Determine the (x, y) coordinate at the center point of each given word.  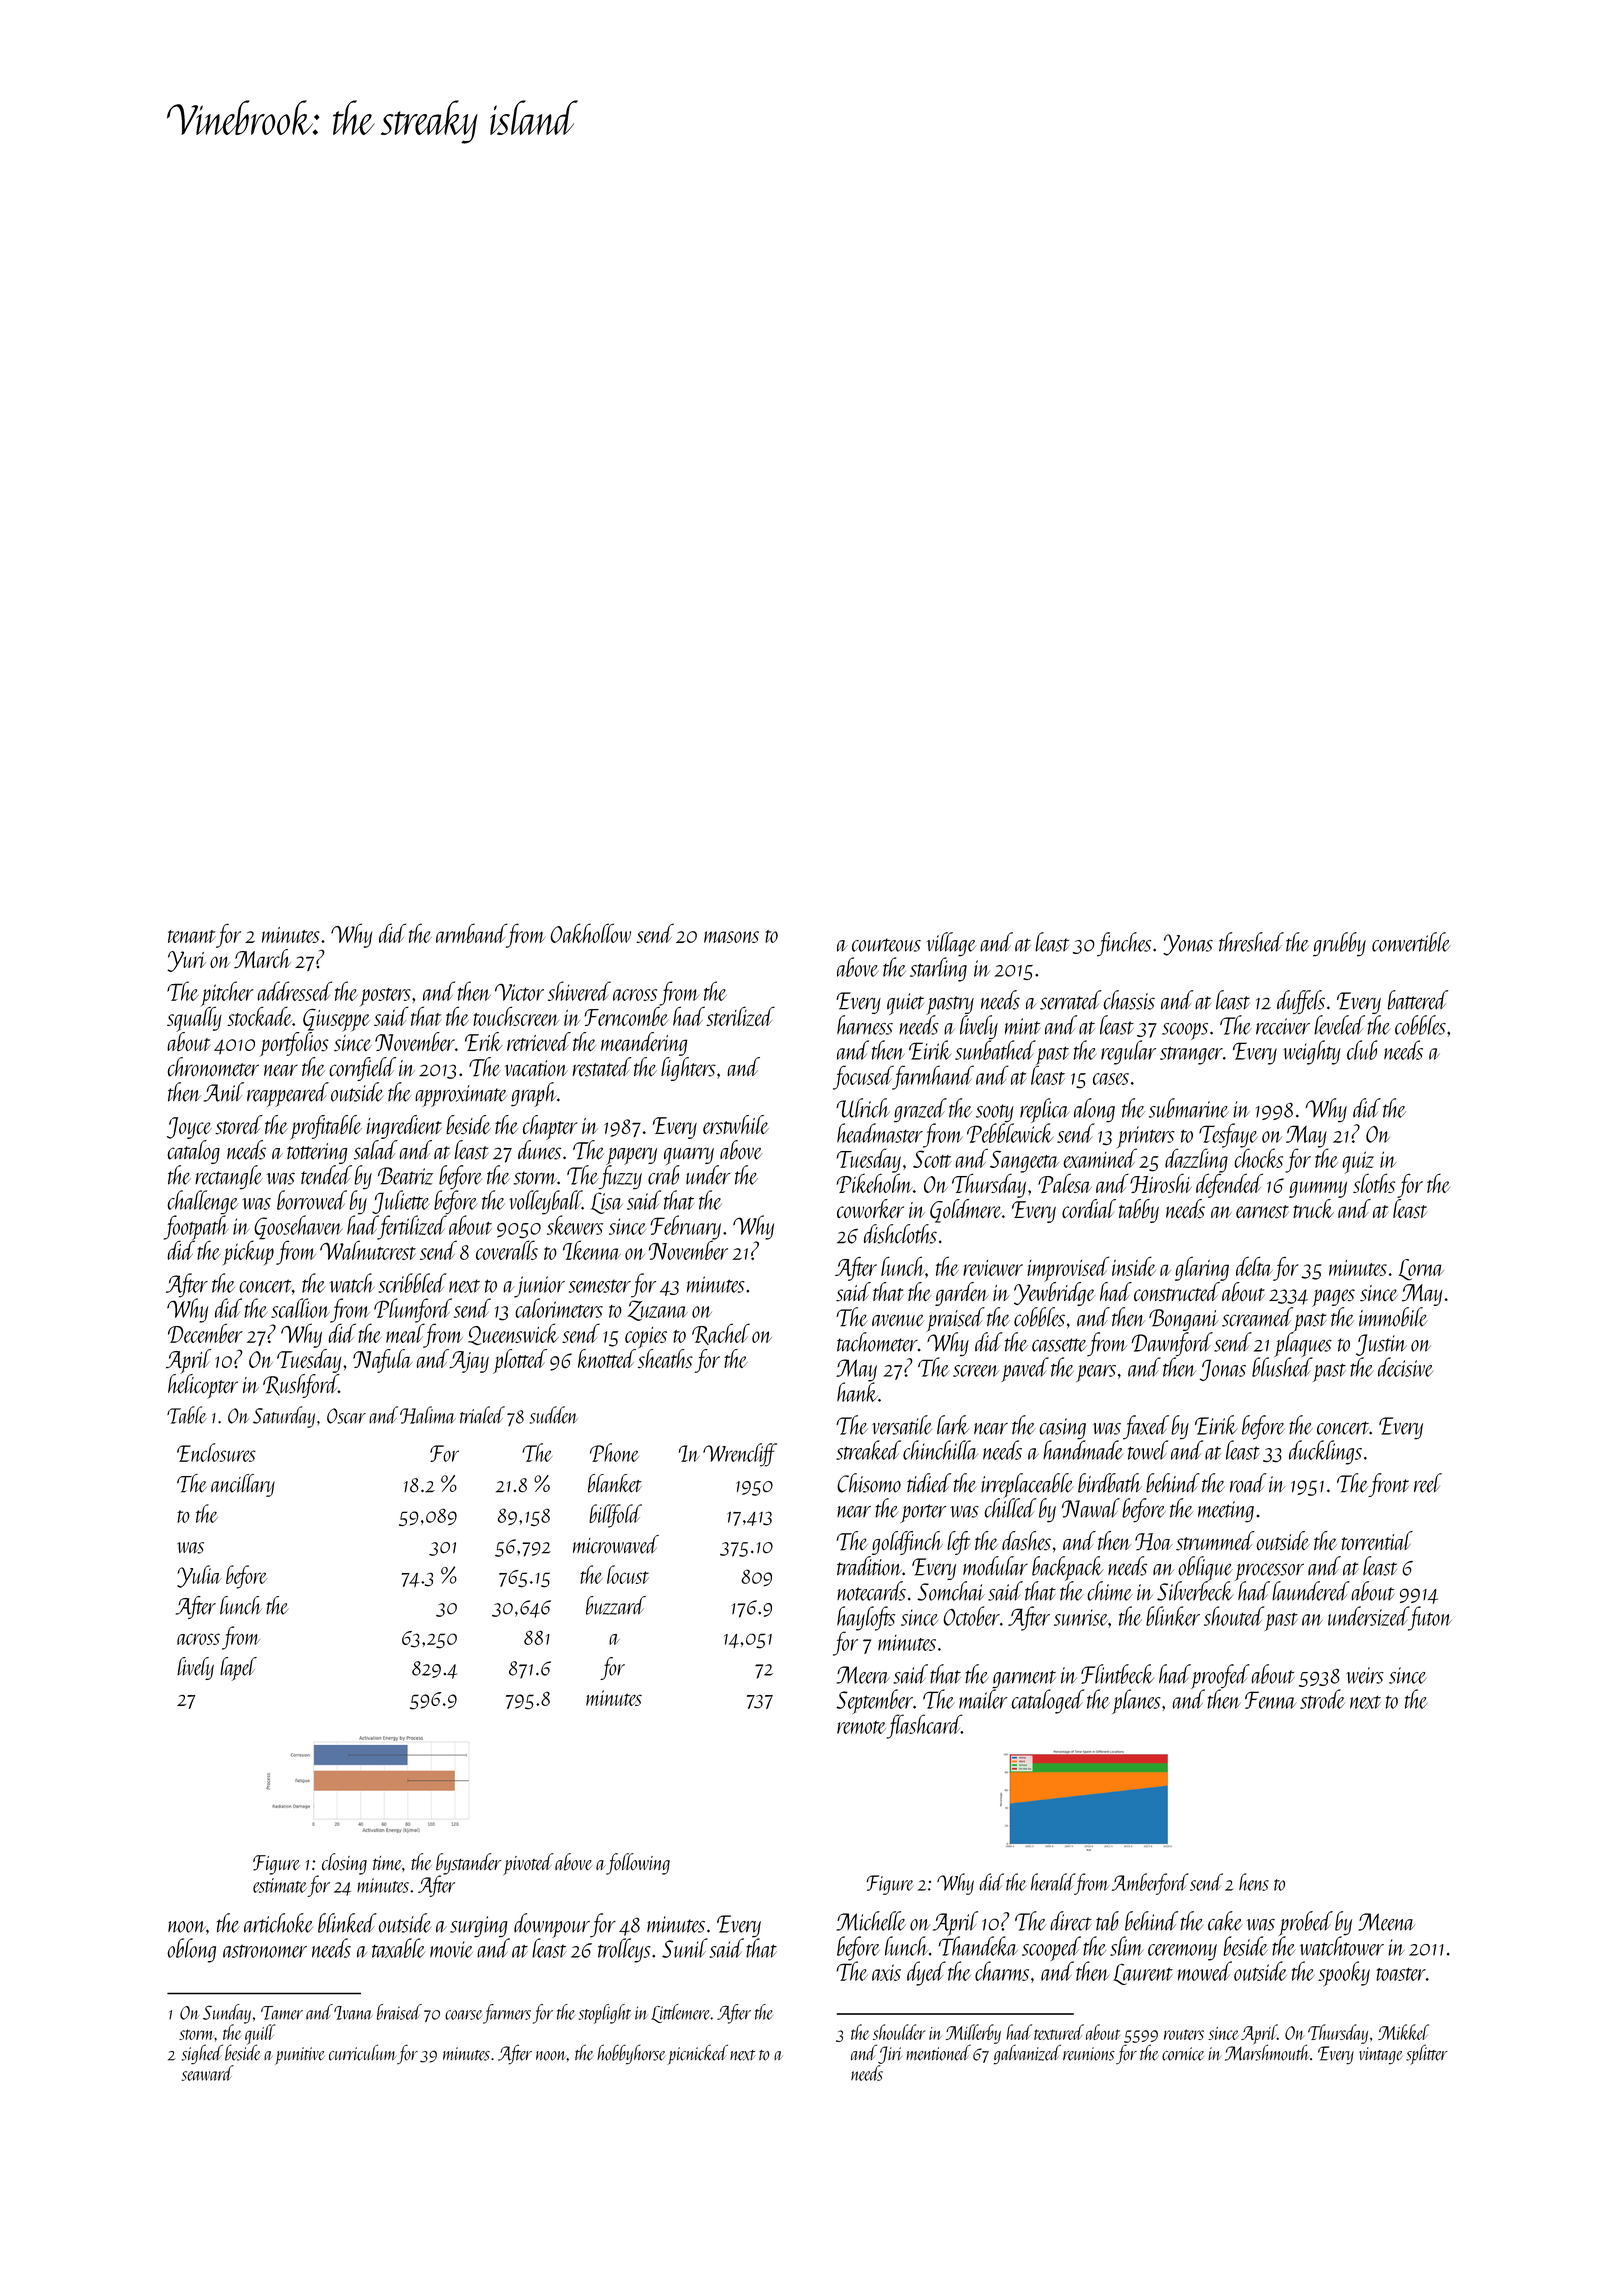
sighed (202, 2054)
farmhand (933, 1077)
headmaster (880, 1133)
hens (1254, 1882)
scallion (300, 1308)
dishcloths (900, 1234)
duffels (1301, 1002)
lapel (238, 1669)
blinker (1173, 1616)
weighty (1312, 1052)
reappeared (288, 1094)
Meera (863, 1675)
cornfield (362, 1069)
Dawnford (1172, 1344)
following (638, 1864)
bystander (468, 1864)
